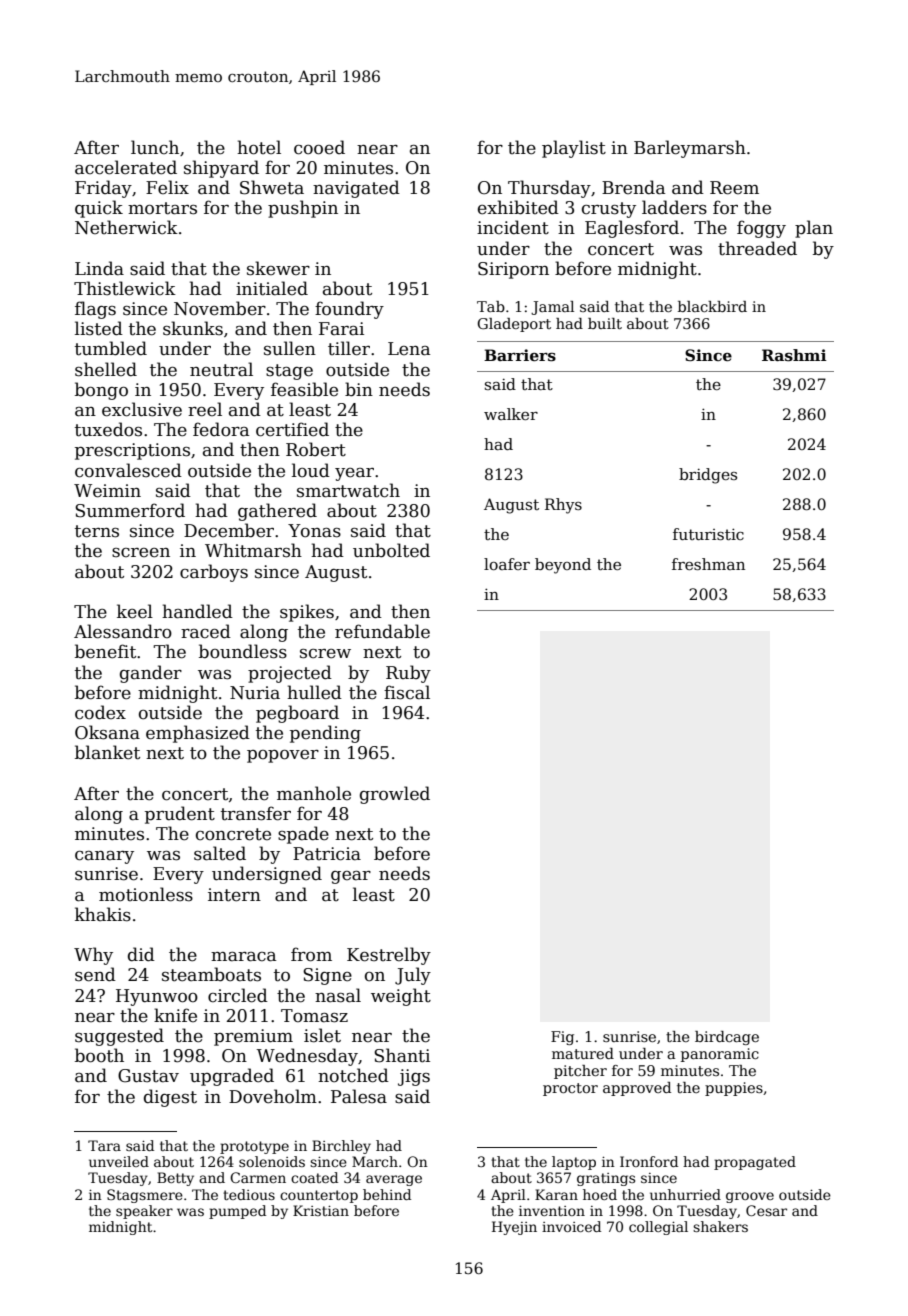  What do you see at coordinates (272, 288) in the screenshot?
I see `initialed` at bounding box center [272, 288].
